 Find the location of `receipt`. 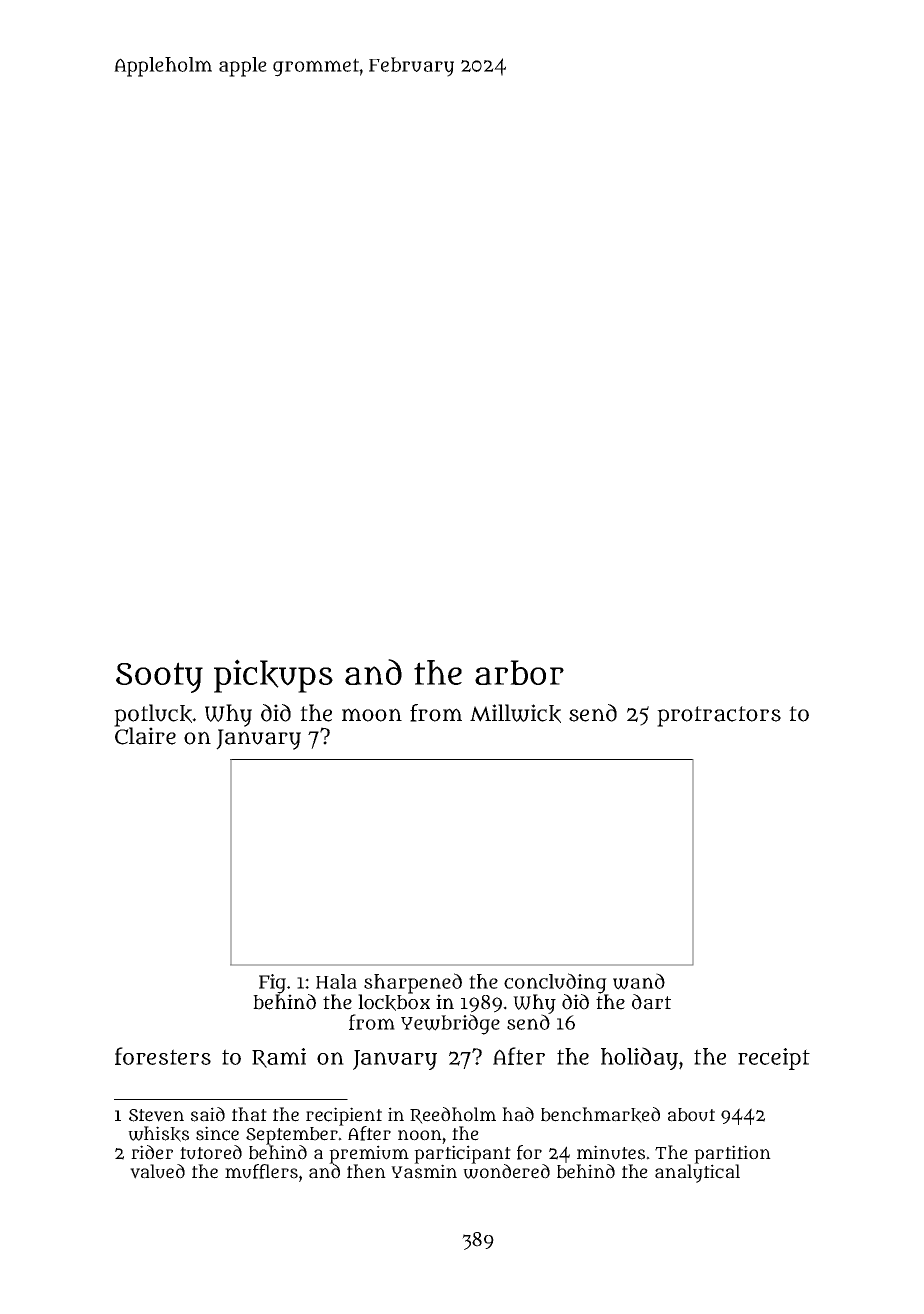

receipt is located at coordinates (774, 1059).
